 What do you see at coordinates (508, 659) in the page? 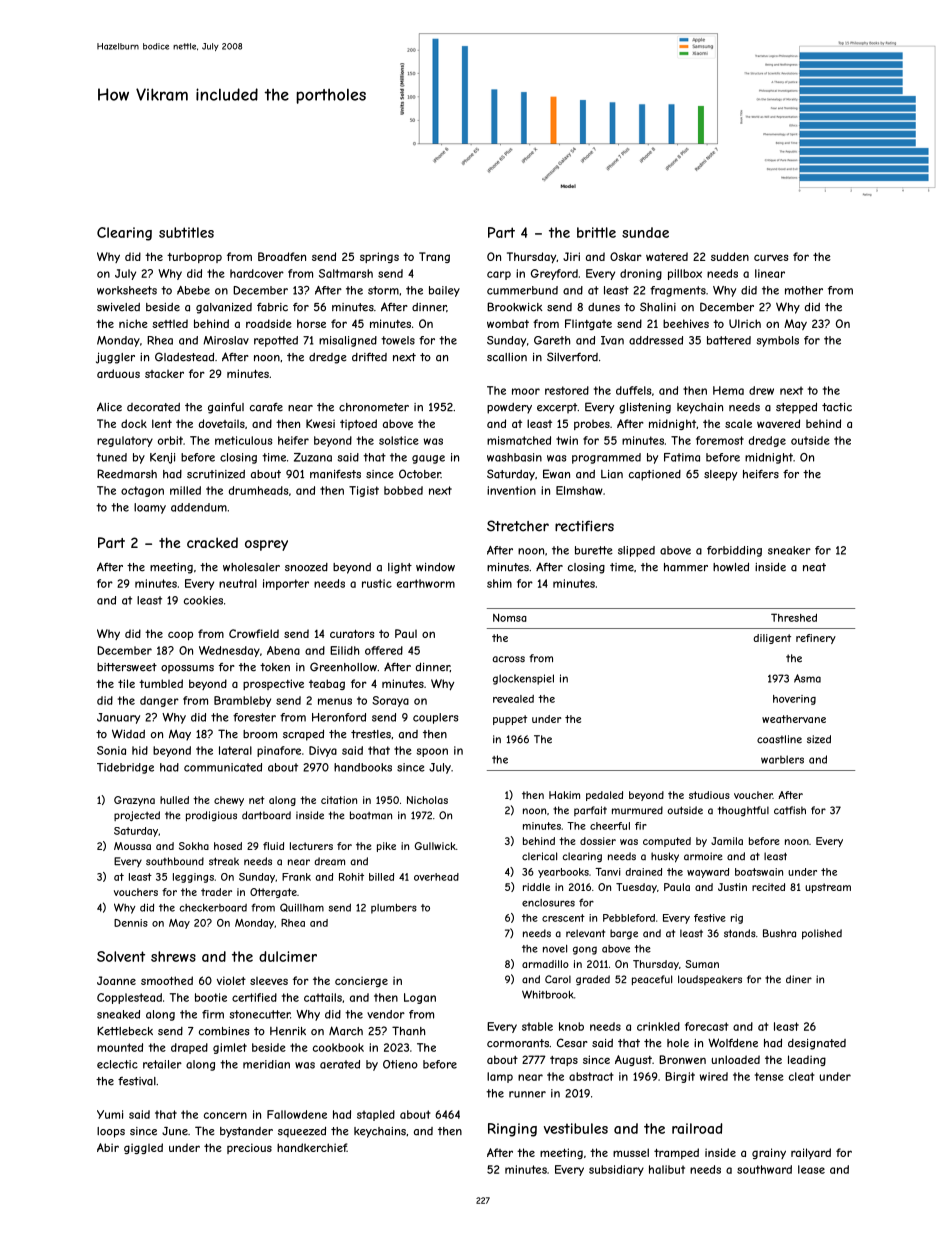
I see `across` at bounding box center [508, 659].
